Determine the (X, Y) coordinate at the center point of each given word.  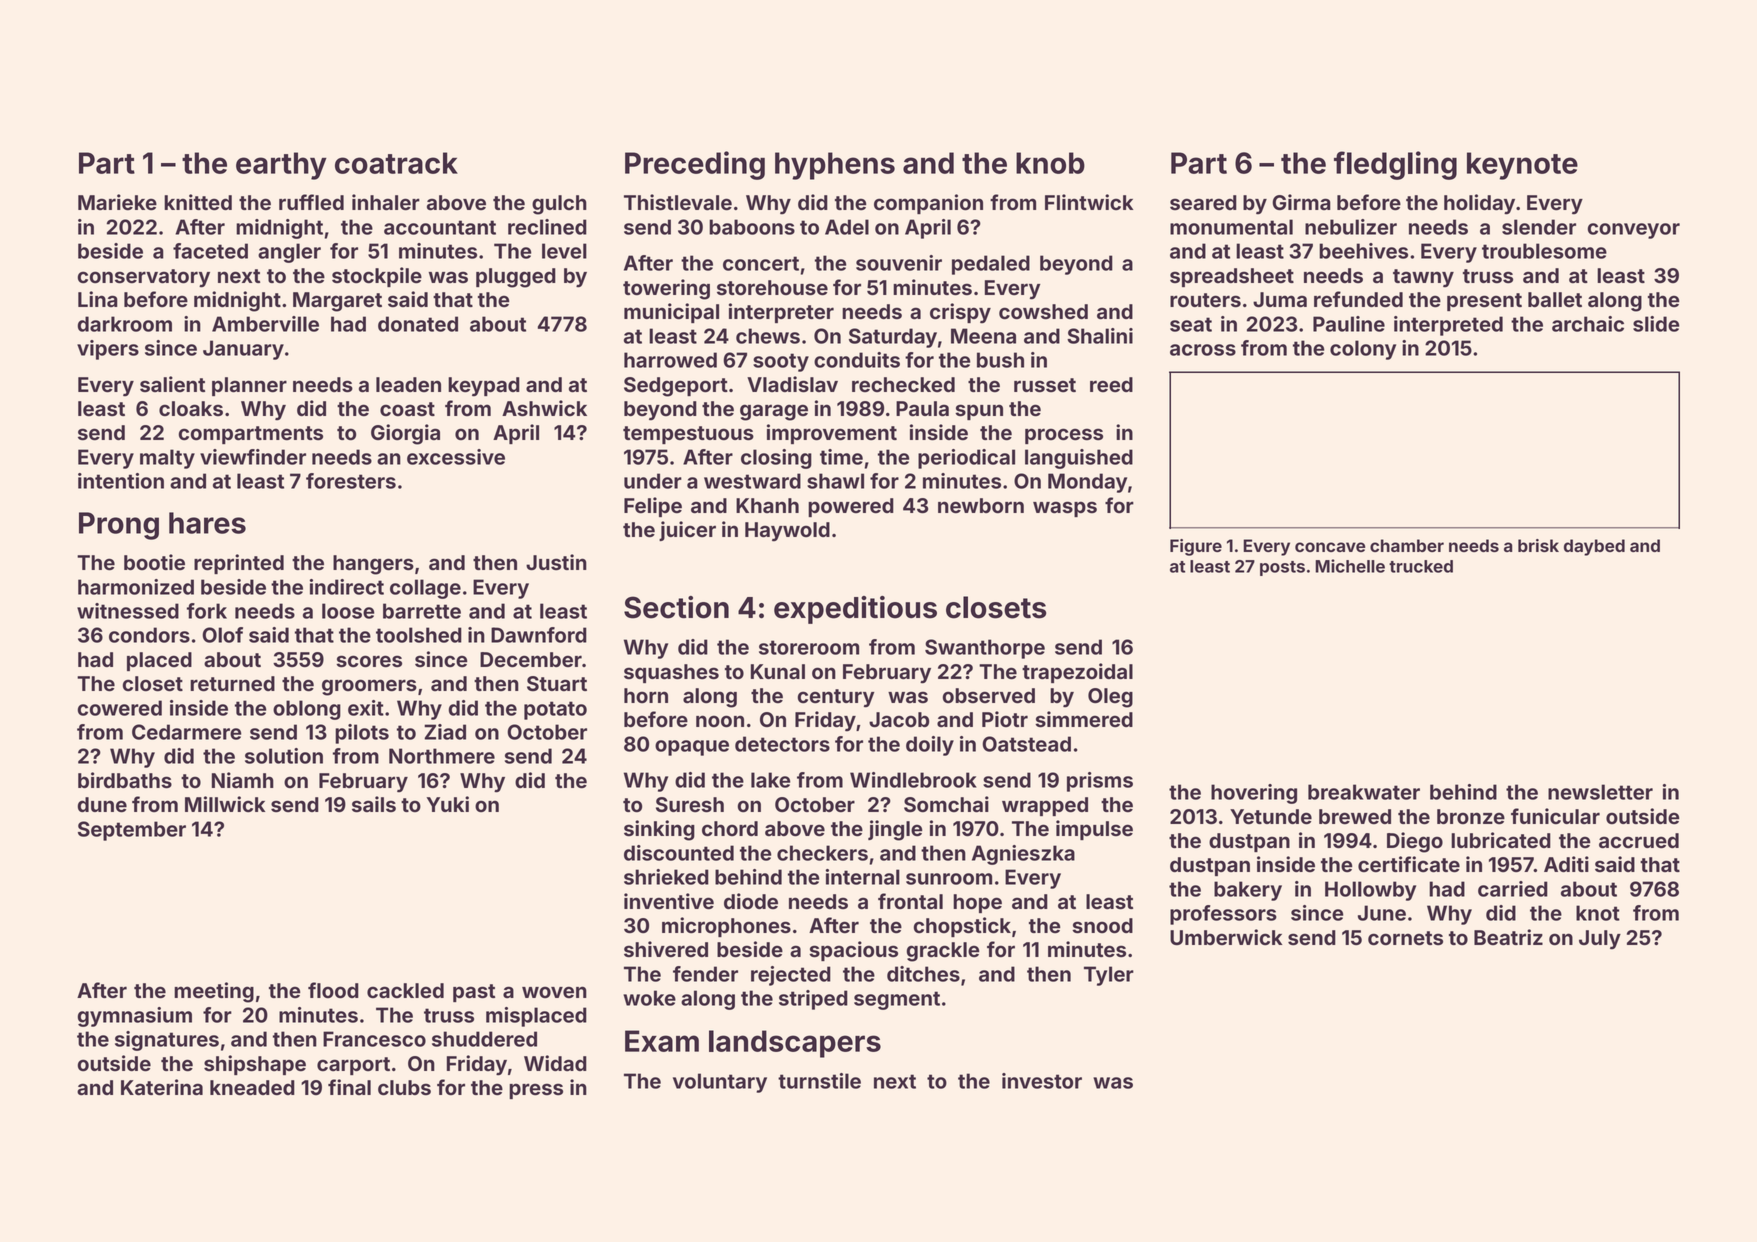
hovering (1254, 794)
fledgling (1395, 165)
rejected (791, 976)
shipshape (255, 1065)
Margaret (337, 302)
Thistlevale (678, 202)
